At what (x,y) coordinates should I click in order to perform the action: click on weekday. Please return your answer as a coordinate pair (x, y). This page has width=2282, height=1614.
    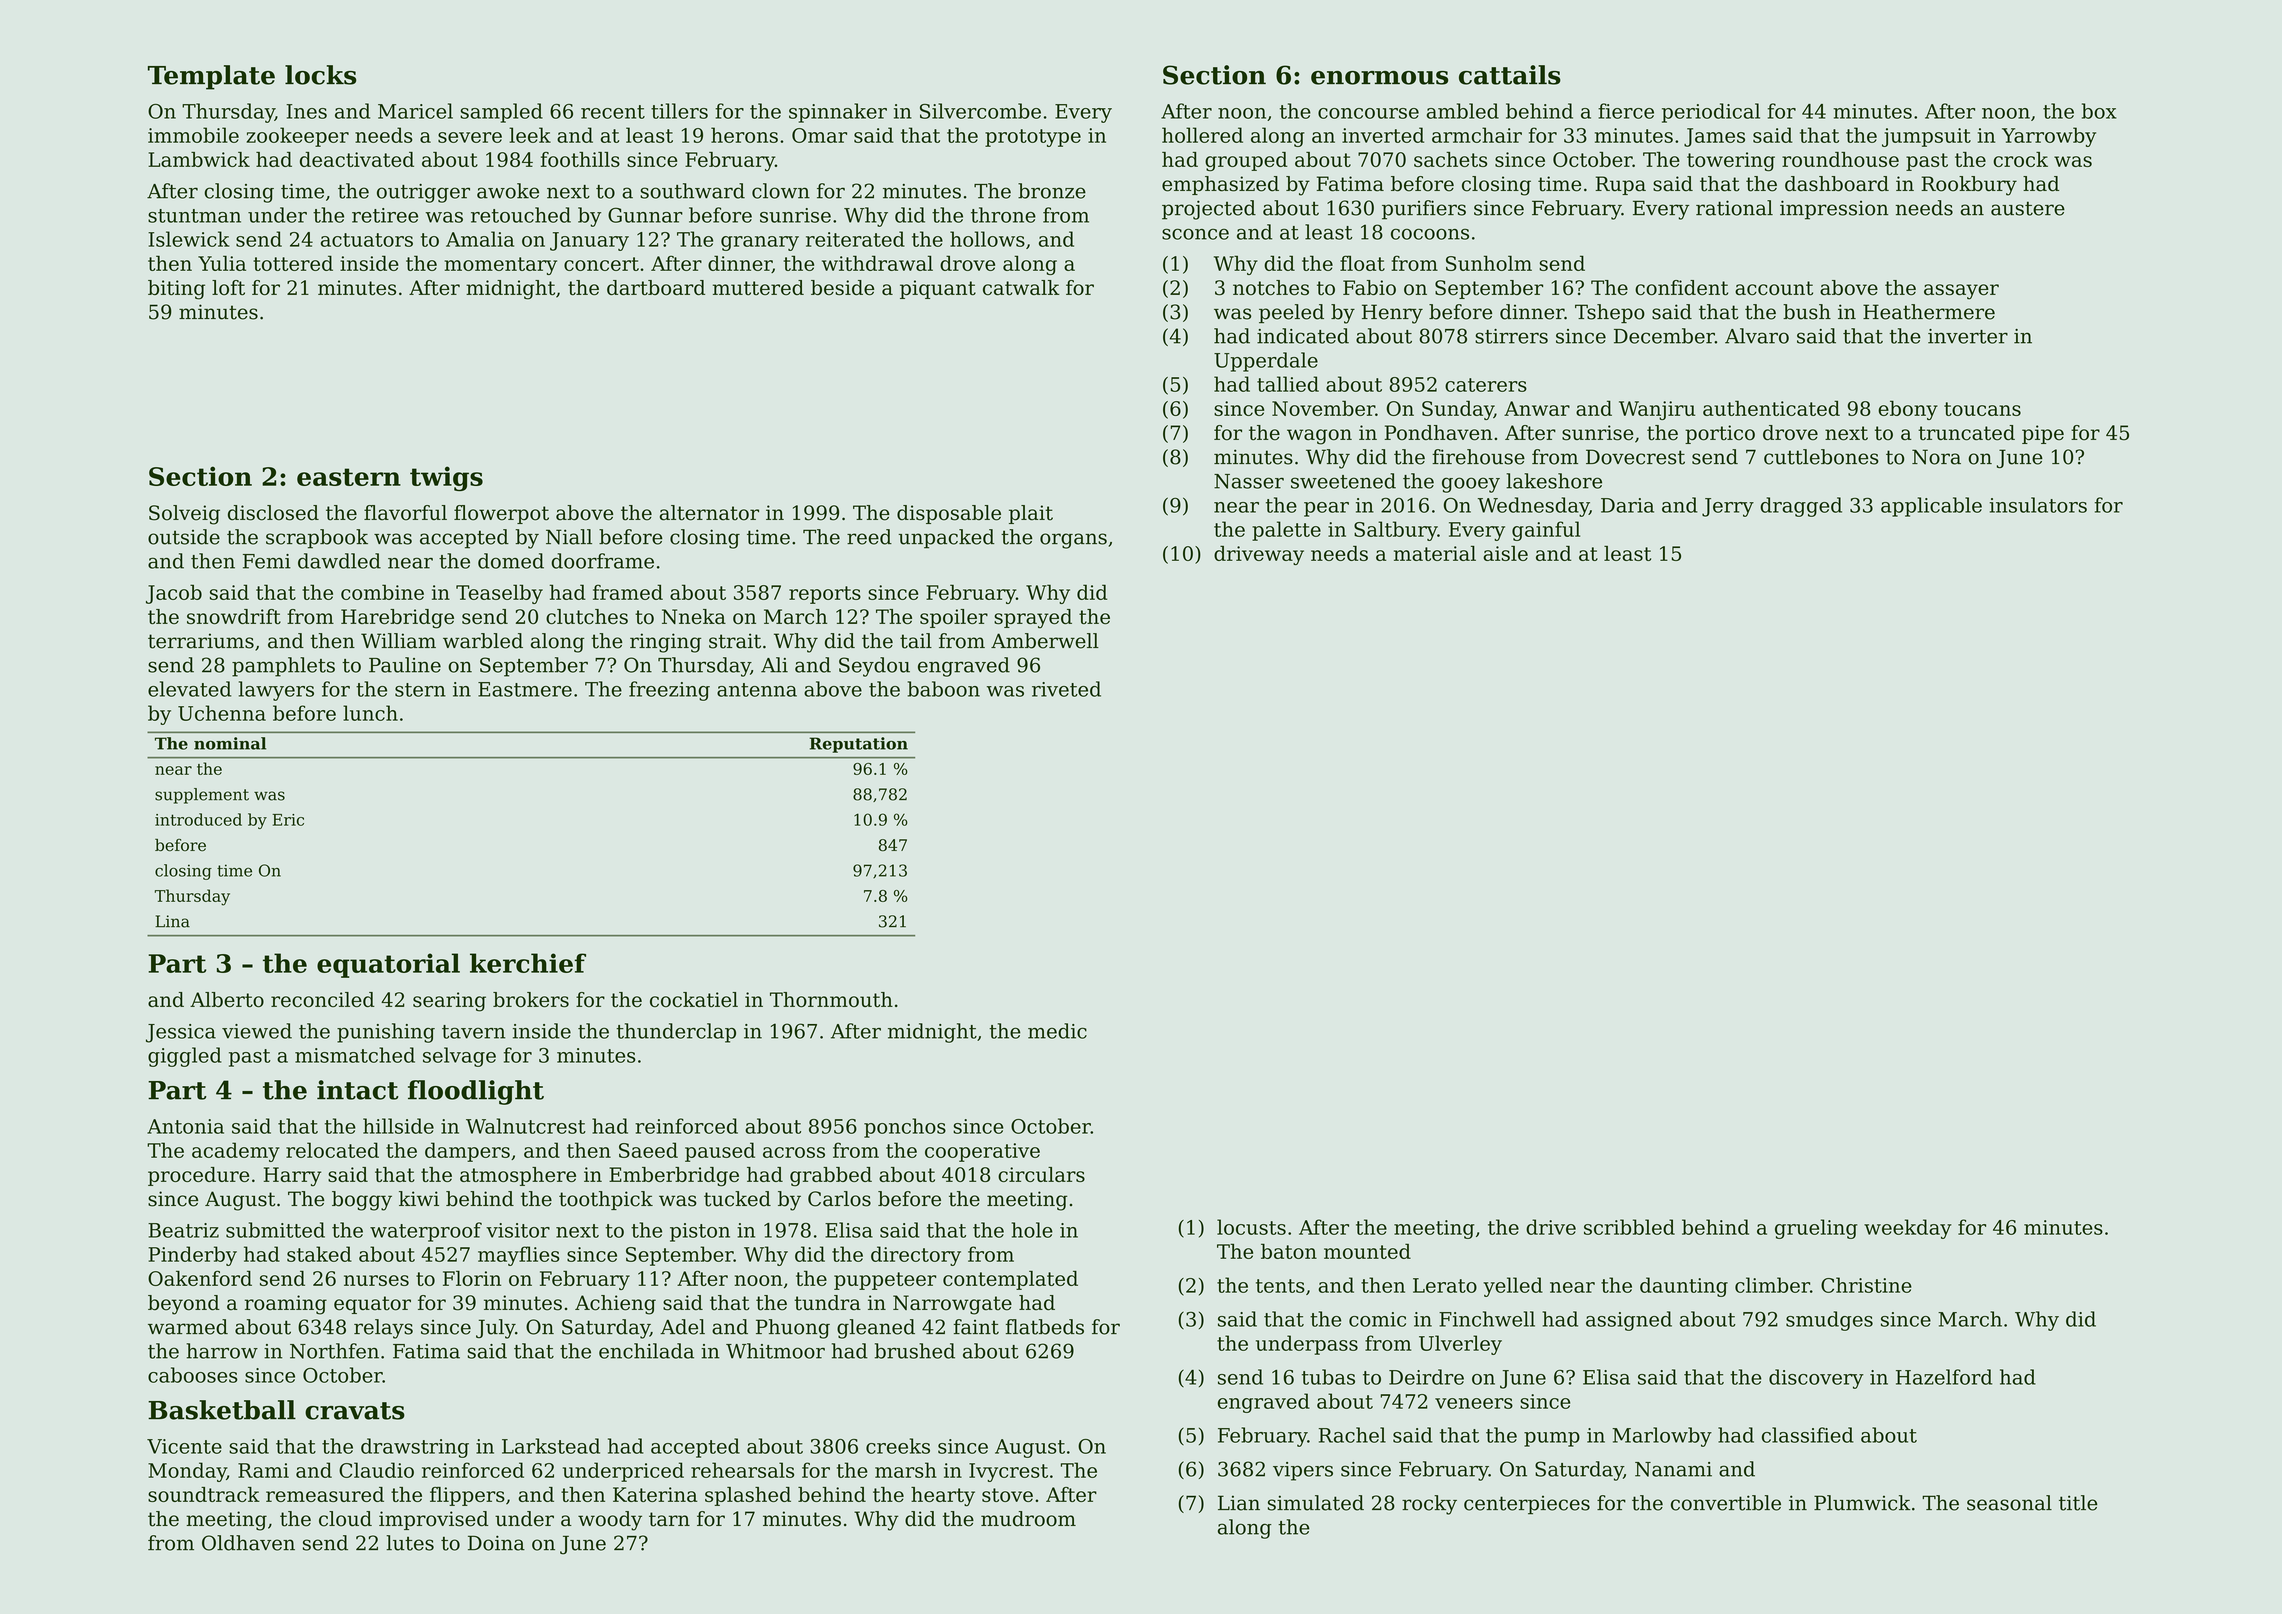
    Looking at the image, I should click on (1908, 1229).
